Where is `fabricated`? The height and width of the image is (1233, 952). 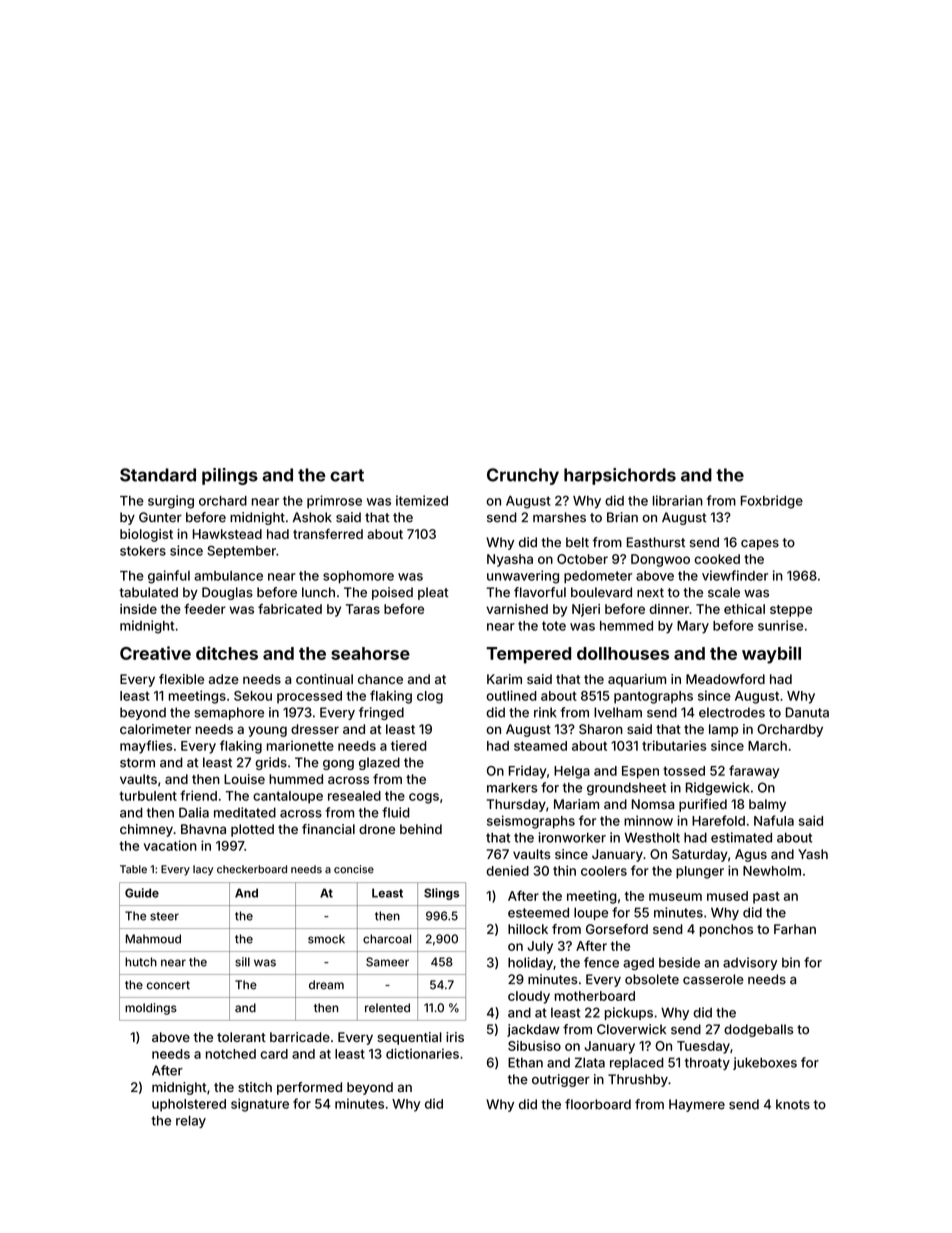 fabricated is located at coordinates (290, 609).
